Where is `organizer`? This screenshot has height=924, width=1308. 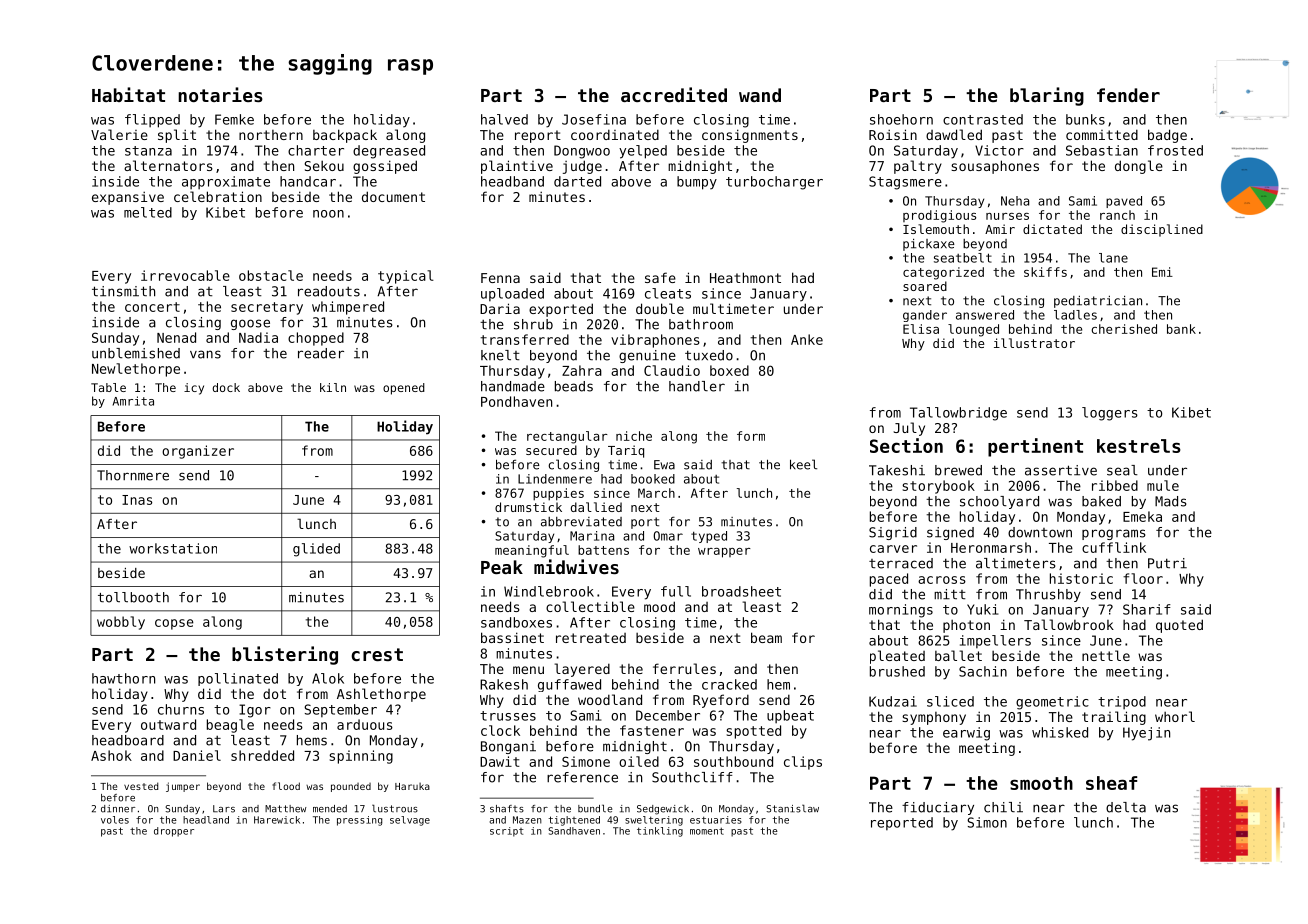
organizer is located at coordinates (198, 452).
